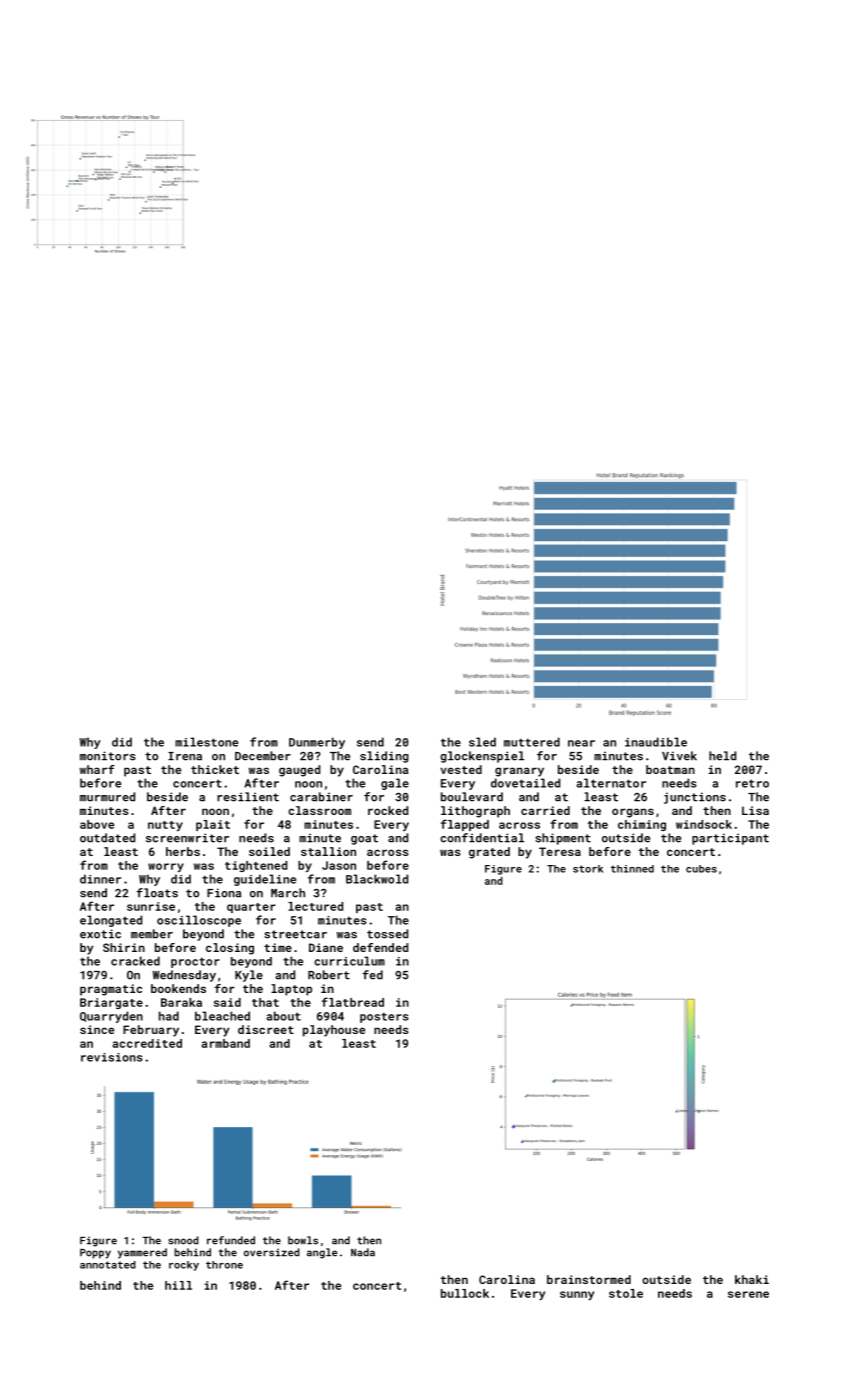 This screenshot has height=1400, width=849. What do you see at coordinates (384, 1017) in the screenshot?
I see `posters` at bounding box center [384, 1017].
